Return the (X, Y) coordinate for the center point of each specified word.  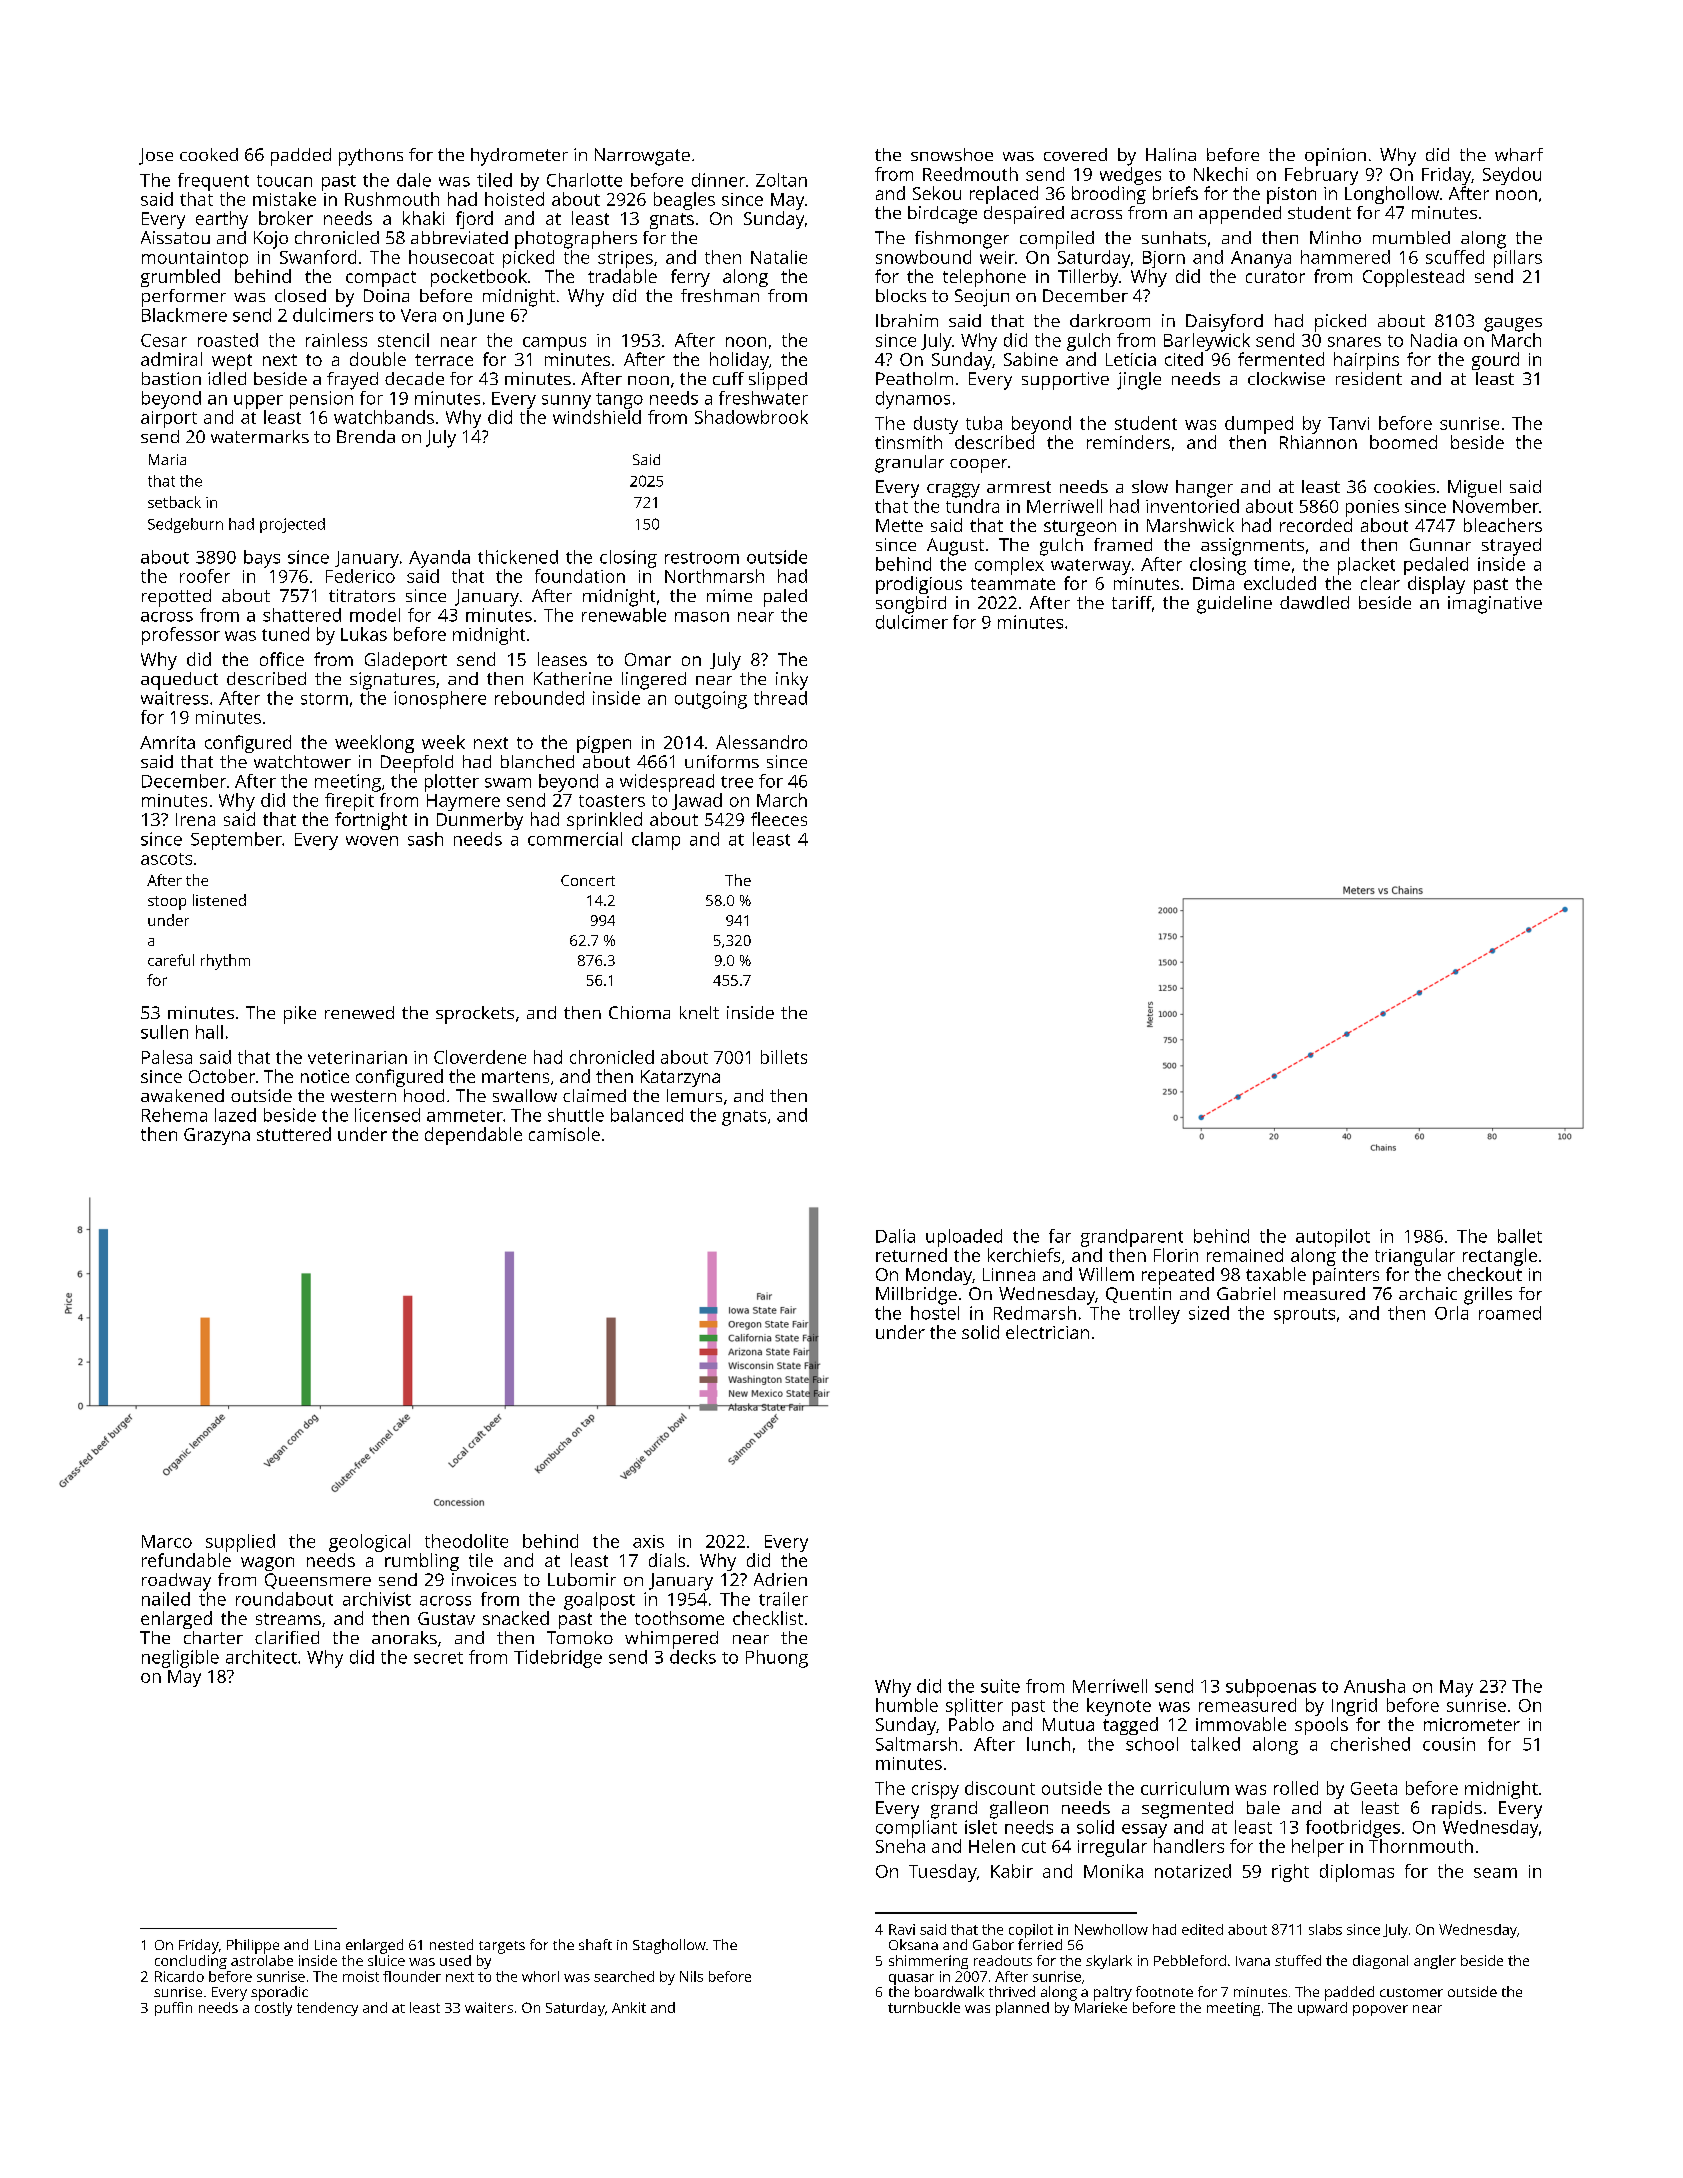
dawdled (1314, 602)
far (1060, 1236)
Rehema (174, 1115)
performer (184, 298)
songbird (911, 605)
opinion (1335, 157)
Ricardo (179, 1976)
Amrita (167, 742)
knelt (699, 1012)
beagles (684, 201)
